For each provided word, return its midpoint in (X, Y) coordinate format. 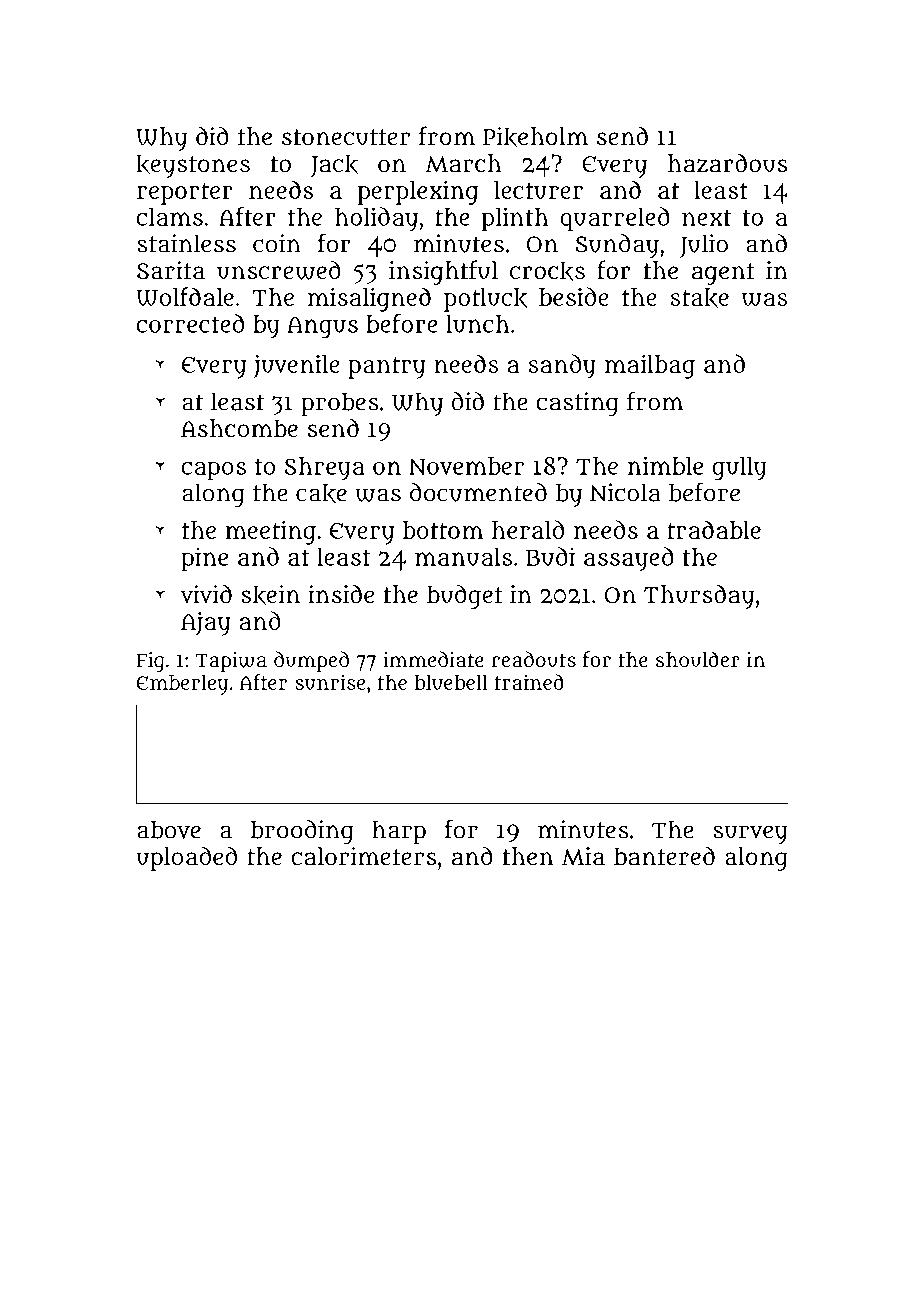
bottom (443, 530)
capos (213, 471)
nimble (665, 465)
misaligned (369, 299)
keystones (193, 166)
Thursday (699, 596)
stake (700, 298)
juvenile (296, 366)
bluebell (451, 682)
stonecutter (346, 137)
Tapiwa (231, 662)
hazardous (728, 163)
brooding (302, 832)
